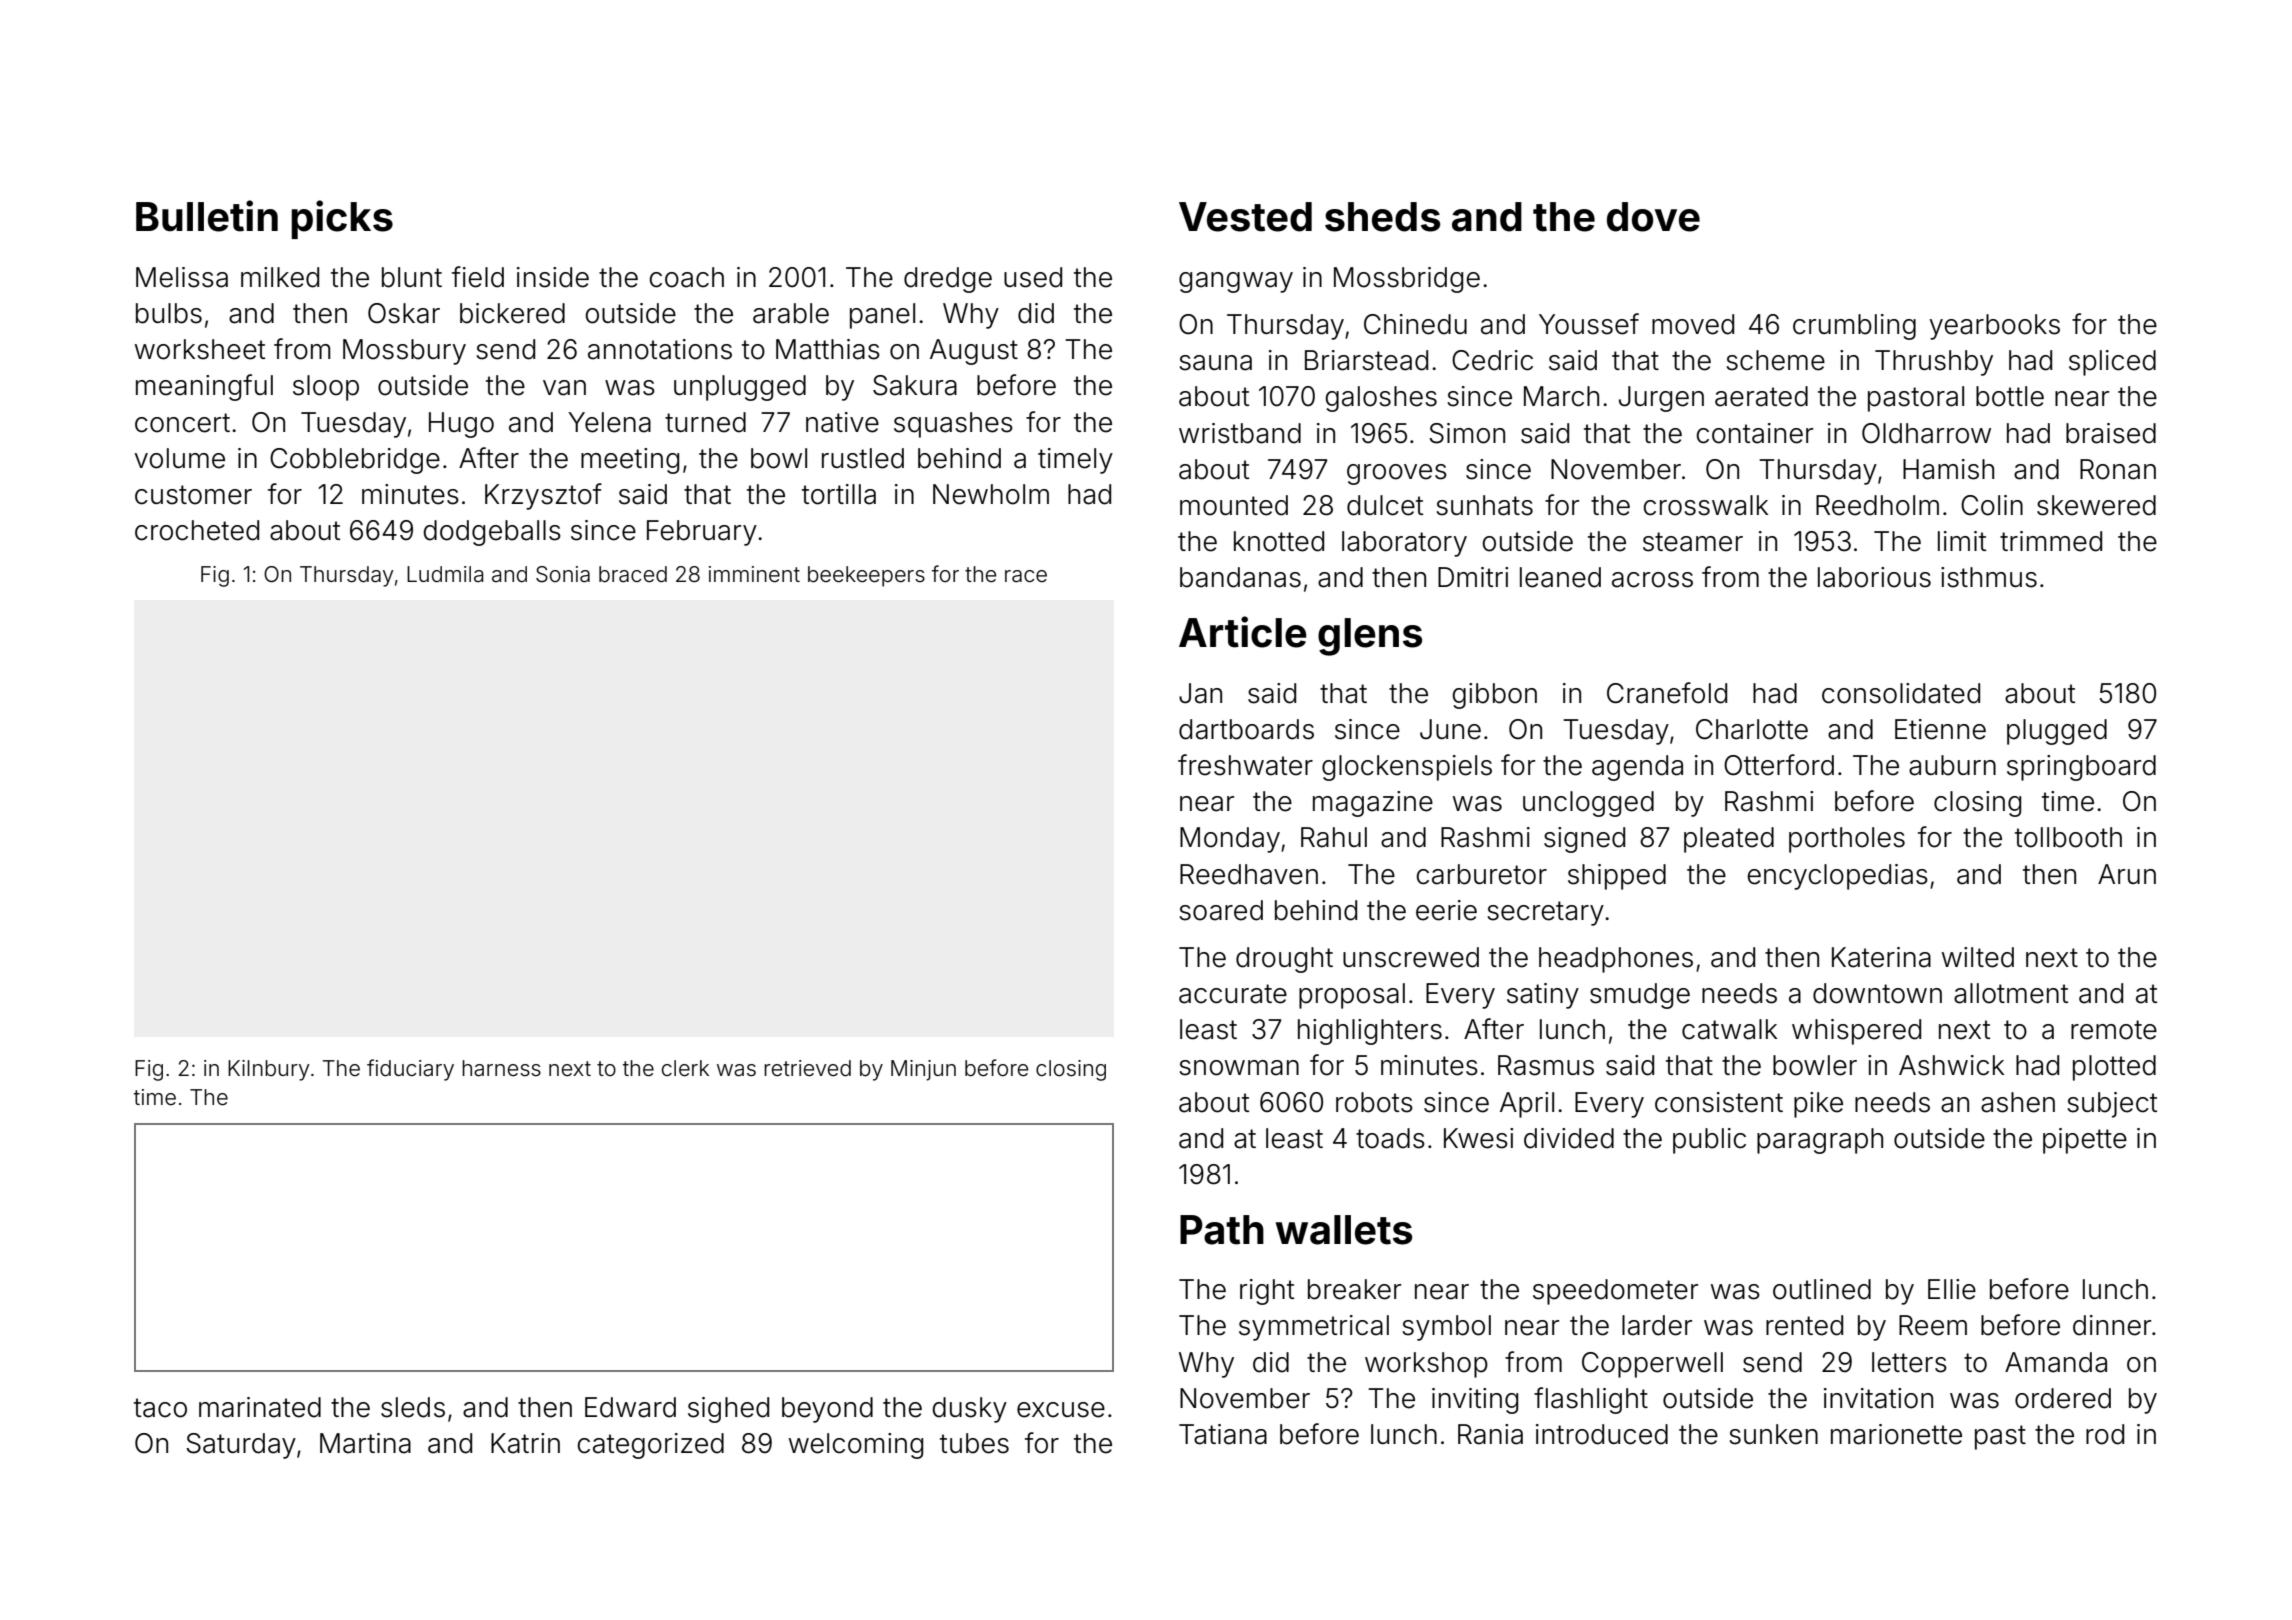 Image resolution: width=2292 pixels, height=1620 pixels. I want to click on marionette, so click(1896, 1434).
